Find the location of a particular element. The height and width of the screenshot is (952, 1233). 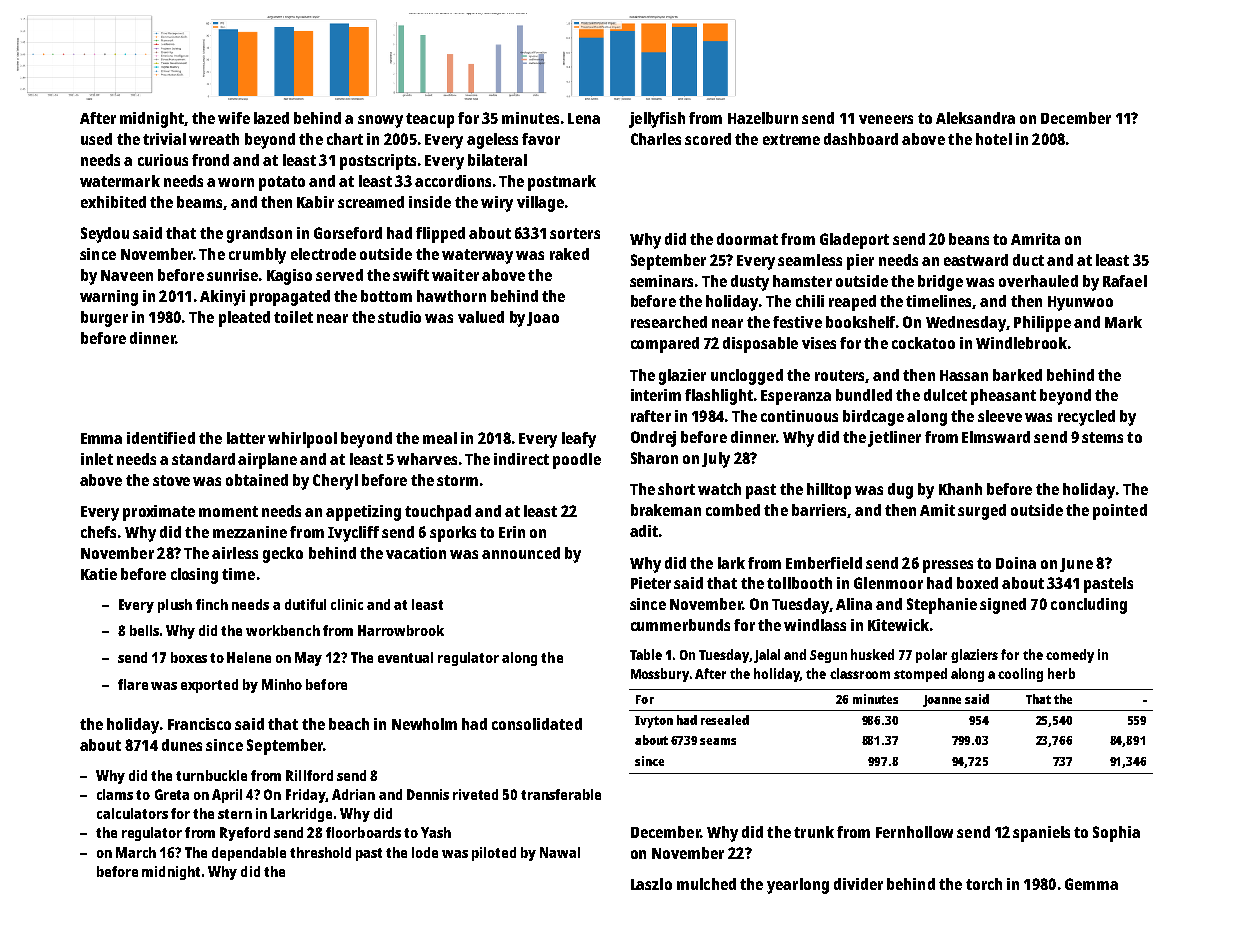

Aleksandra is located at coordinates (975, 118).
